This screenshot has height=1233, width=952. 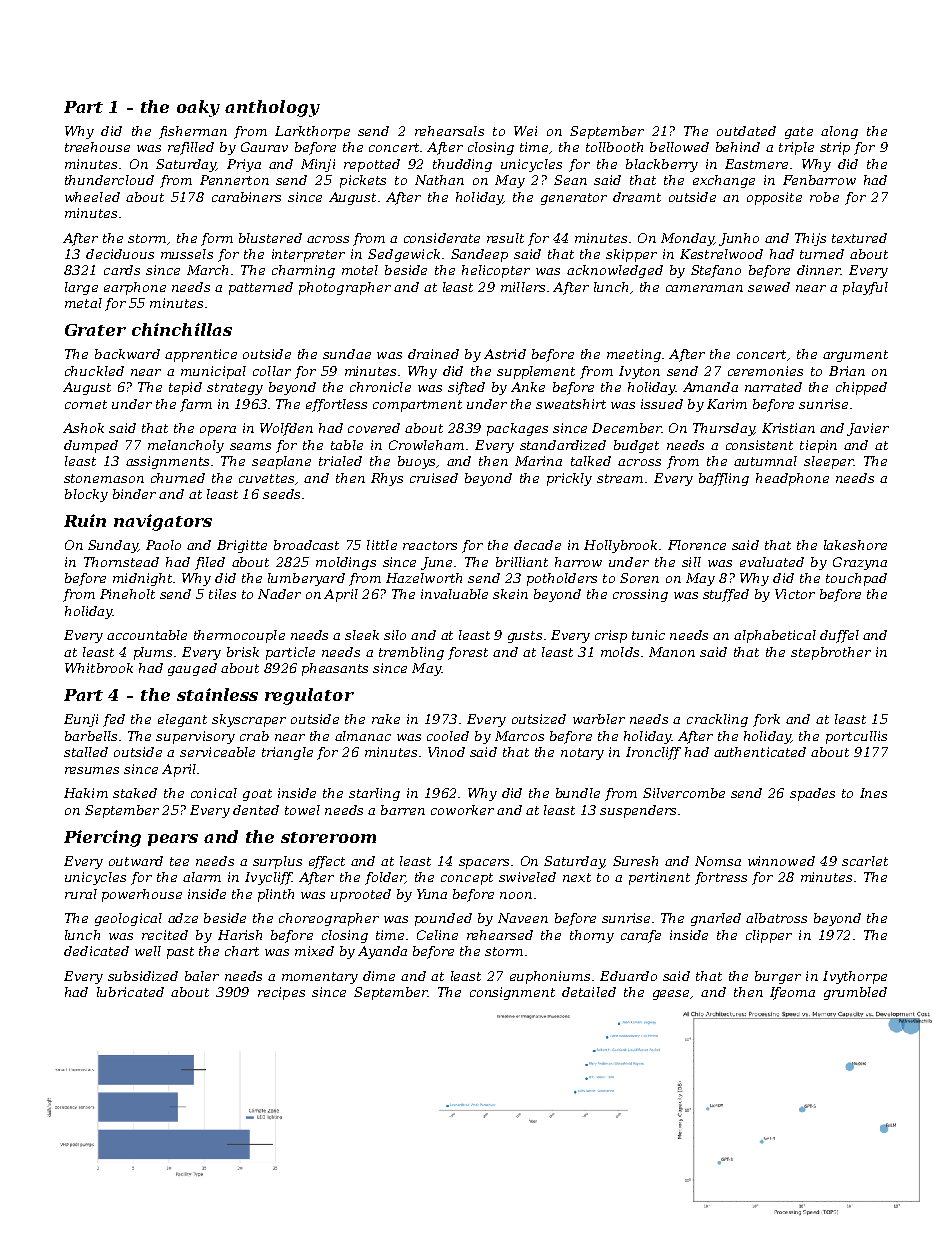 What do you see at coordinates (746, 131) in the screenshot?
I see `outdated` at bounding box center [746, 131].
